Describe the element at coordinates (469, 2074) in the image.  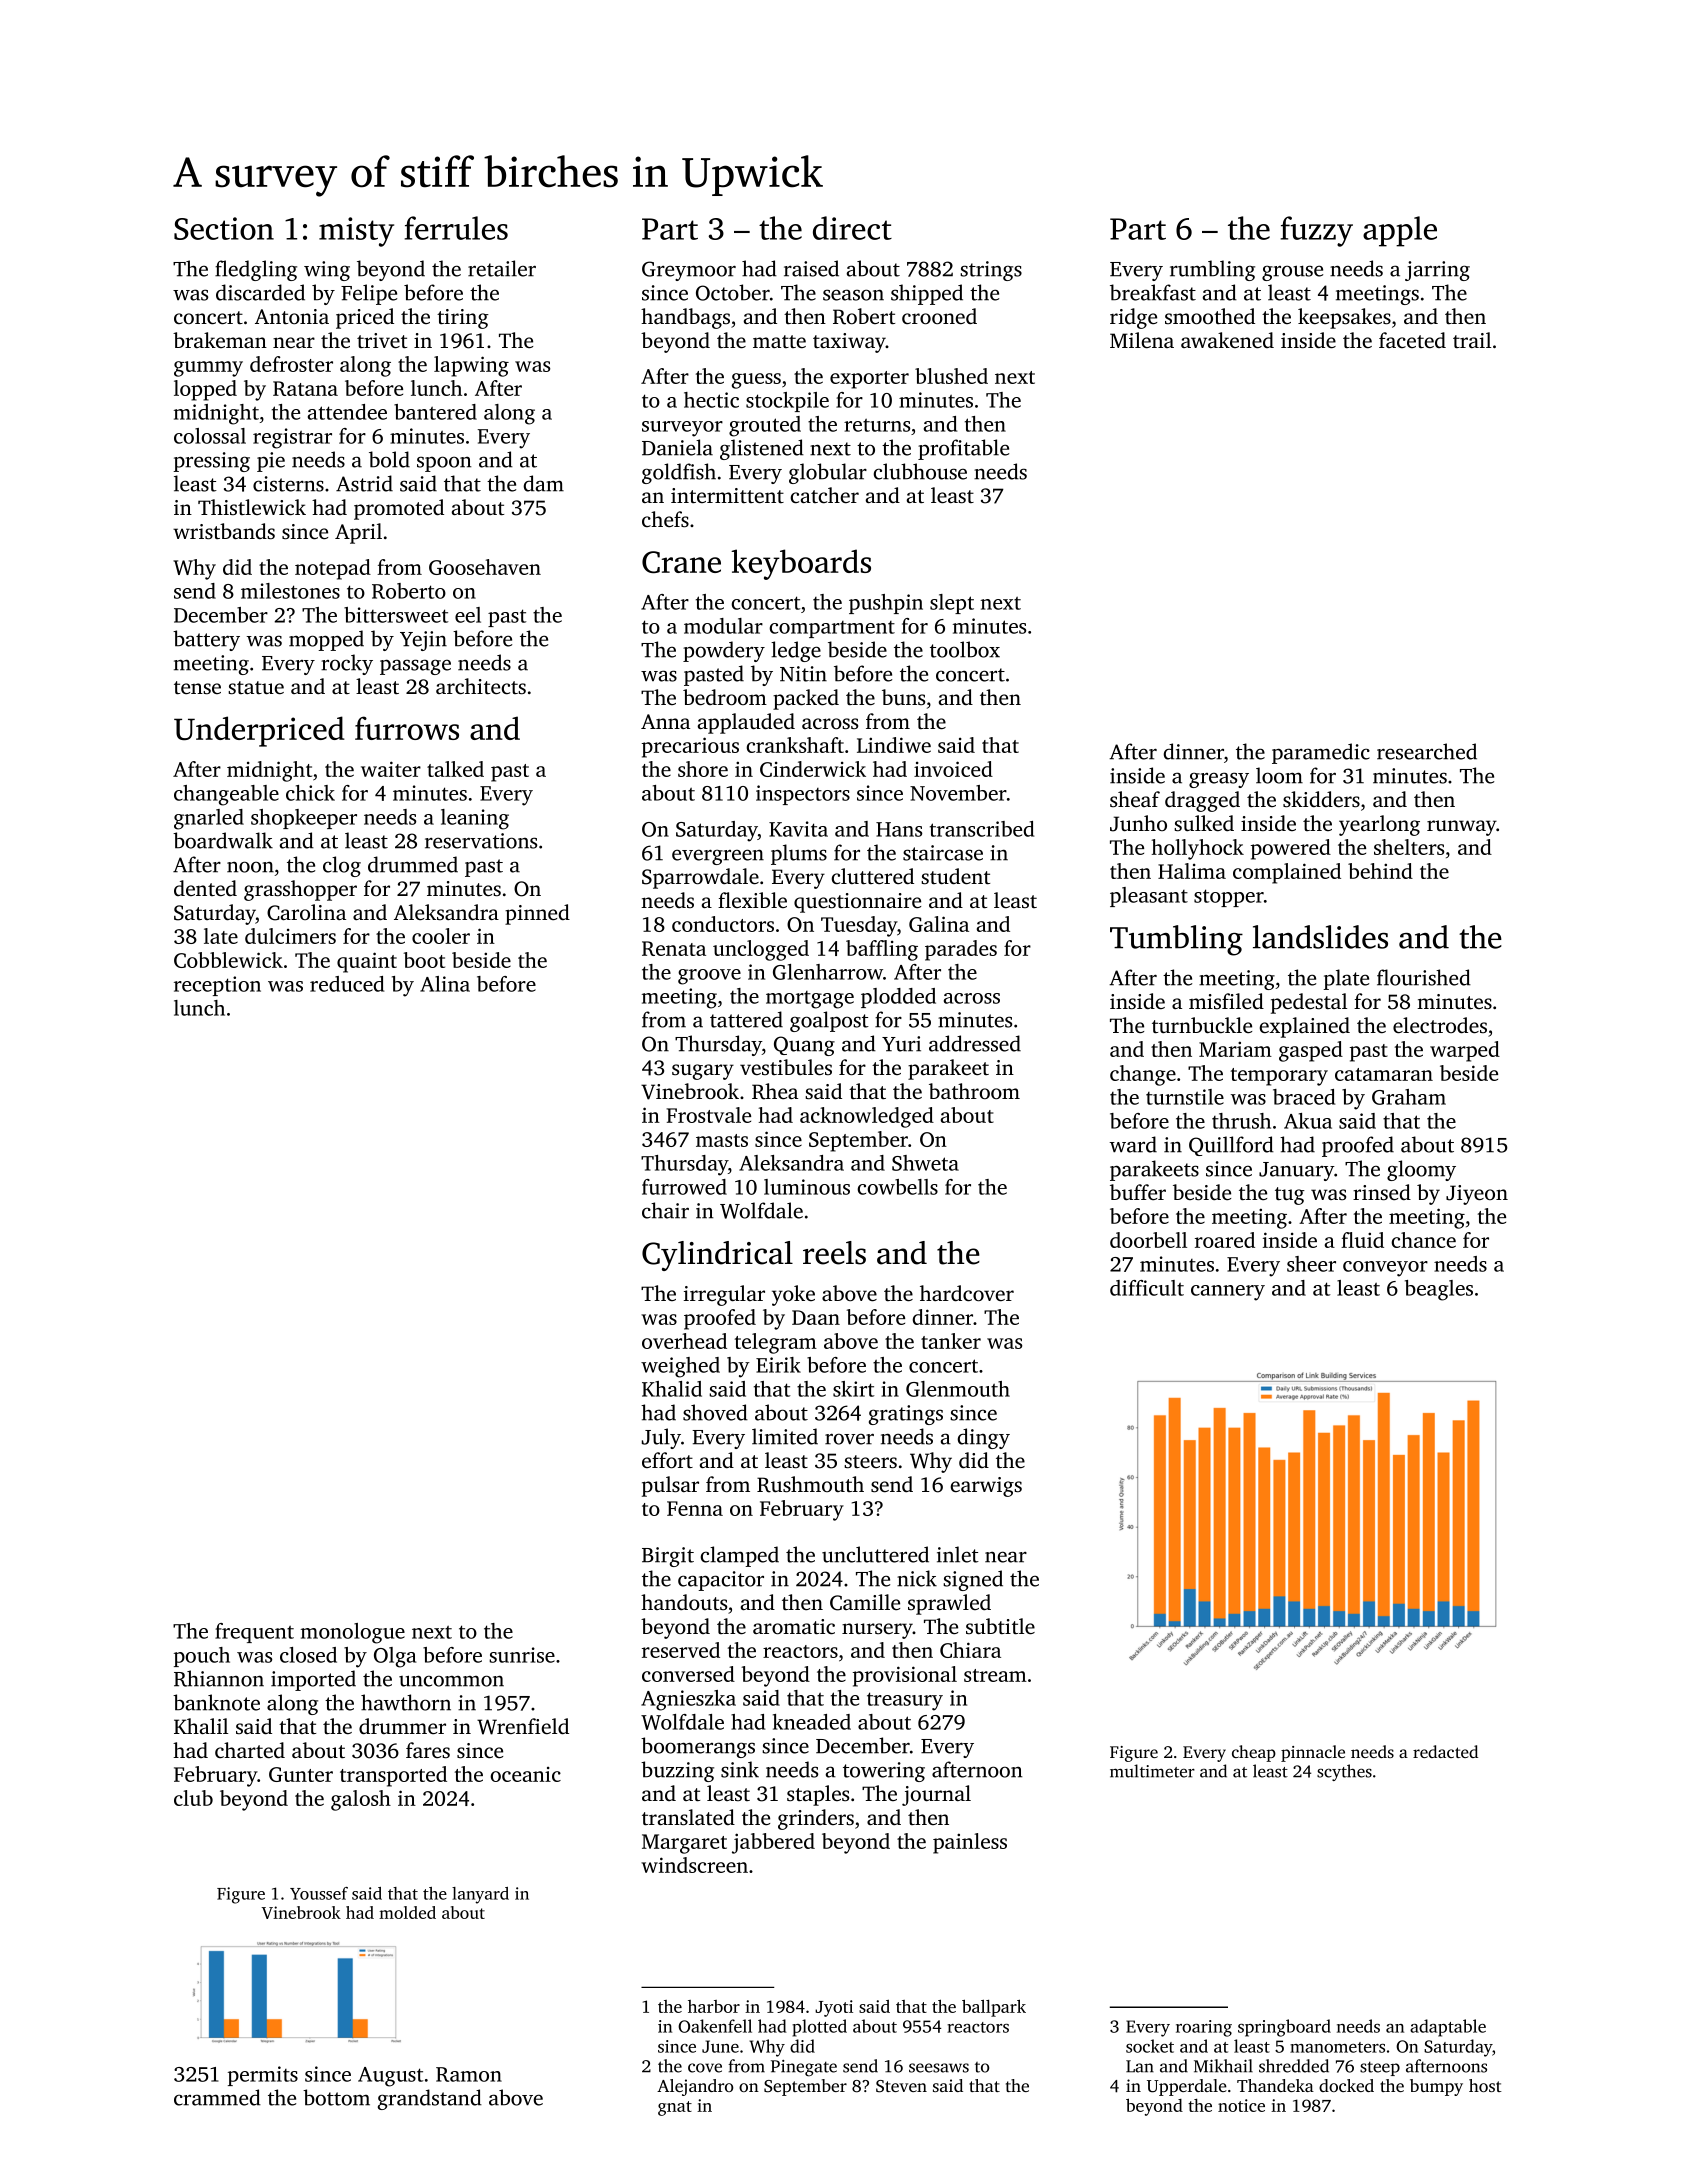
I see `Ramon` at that location.
